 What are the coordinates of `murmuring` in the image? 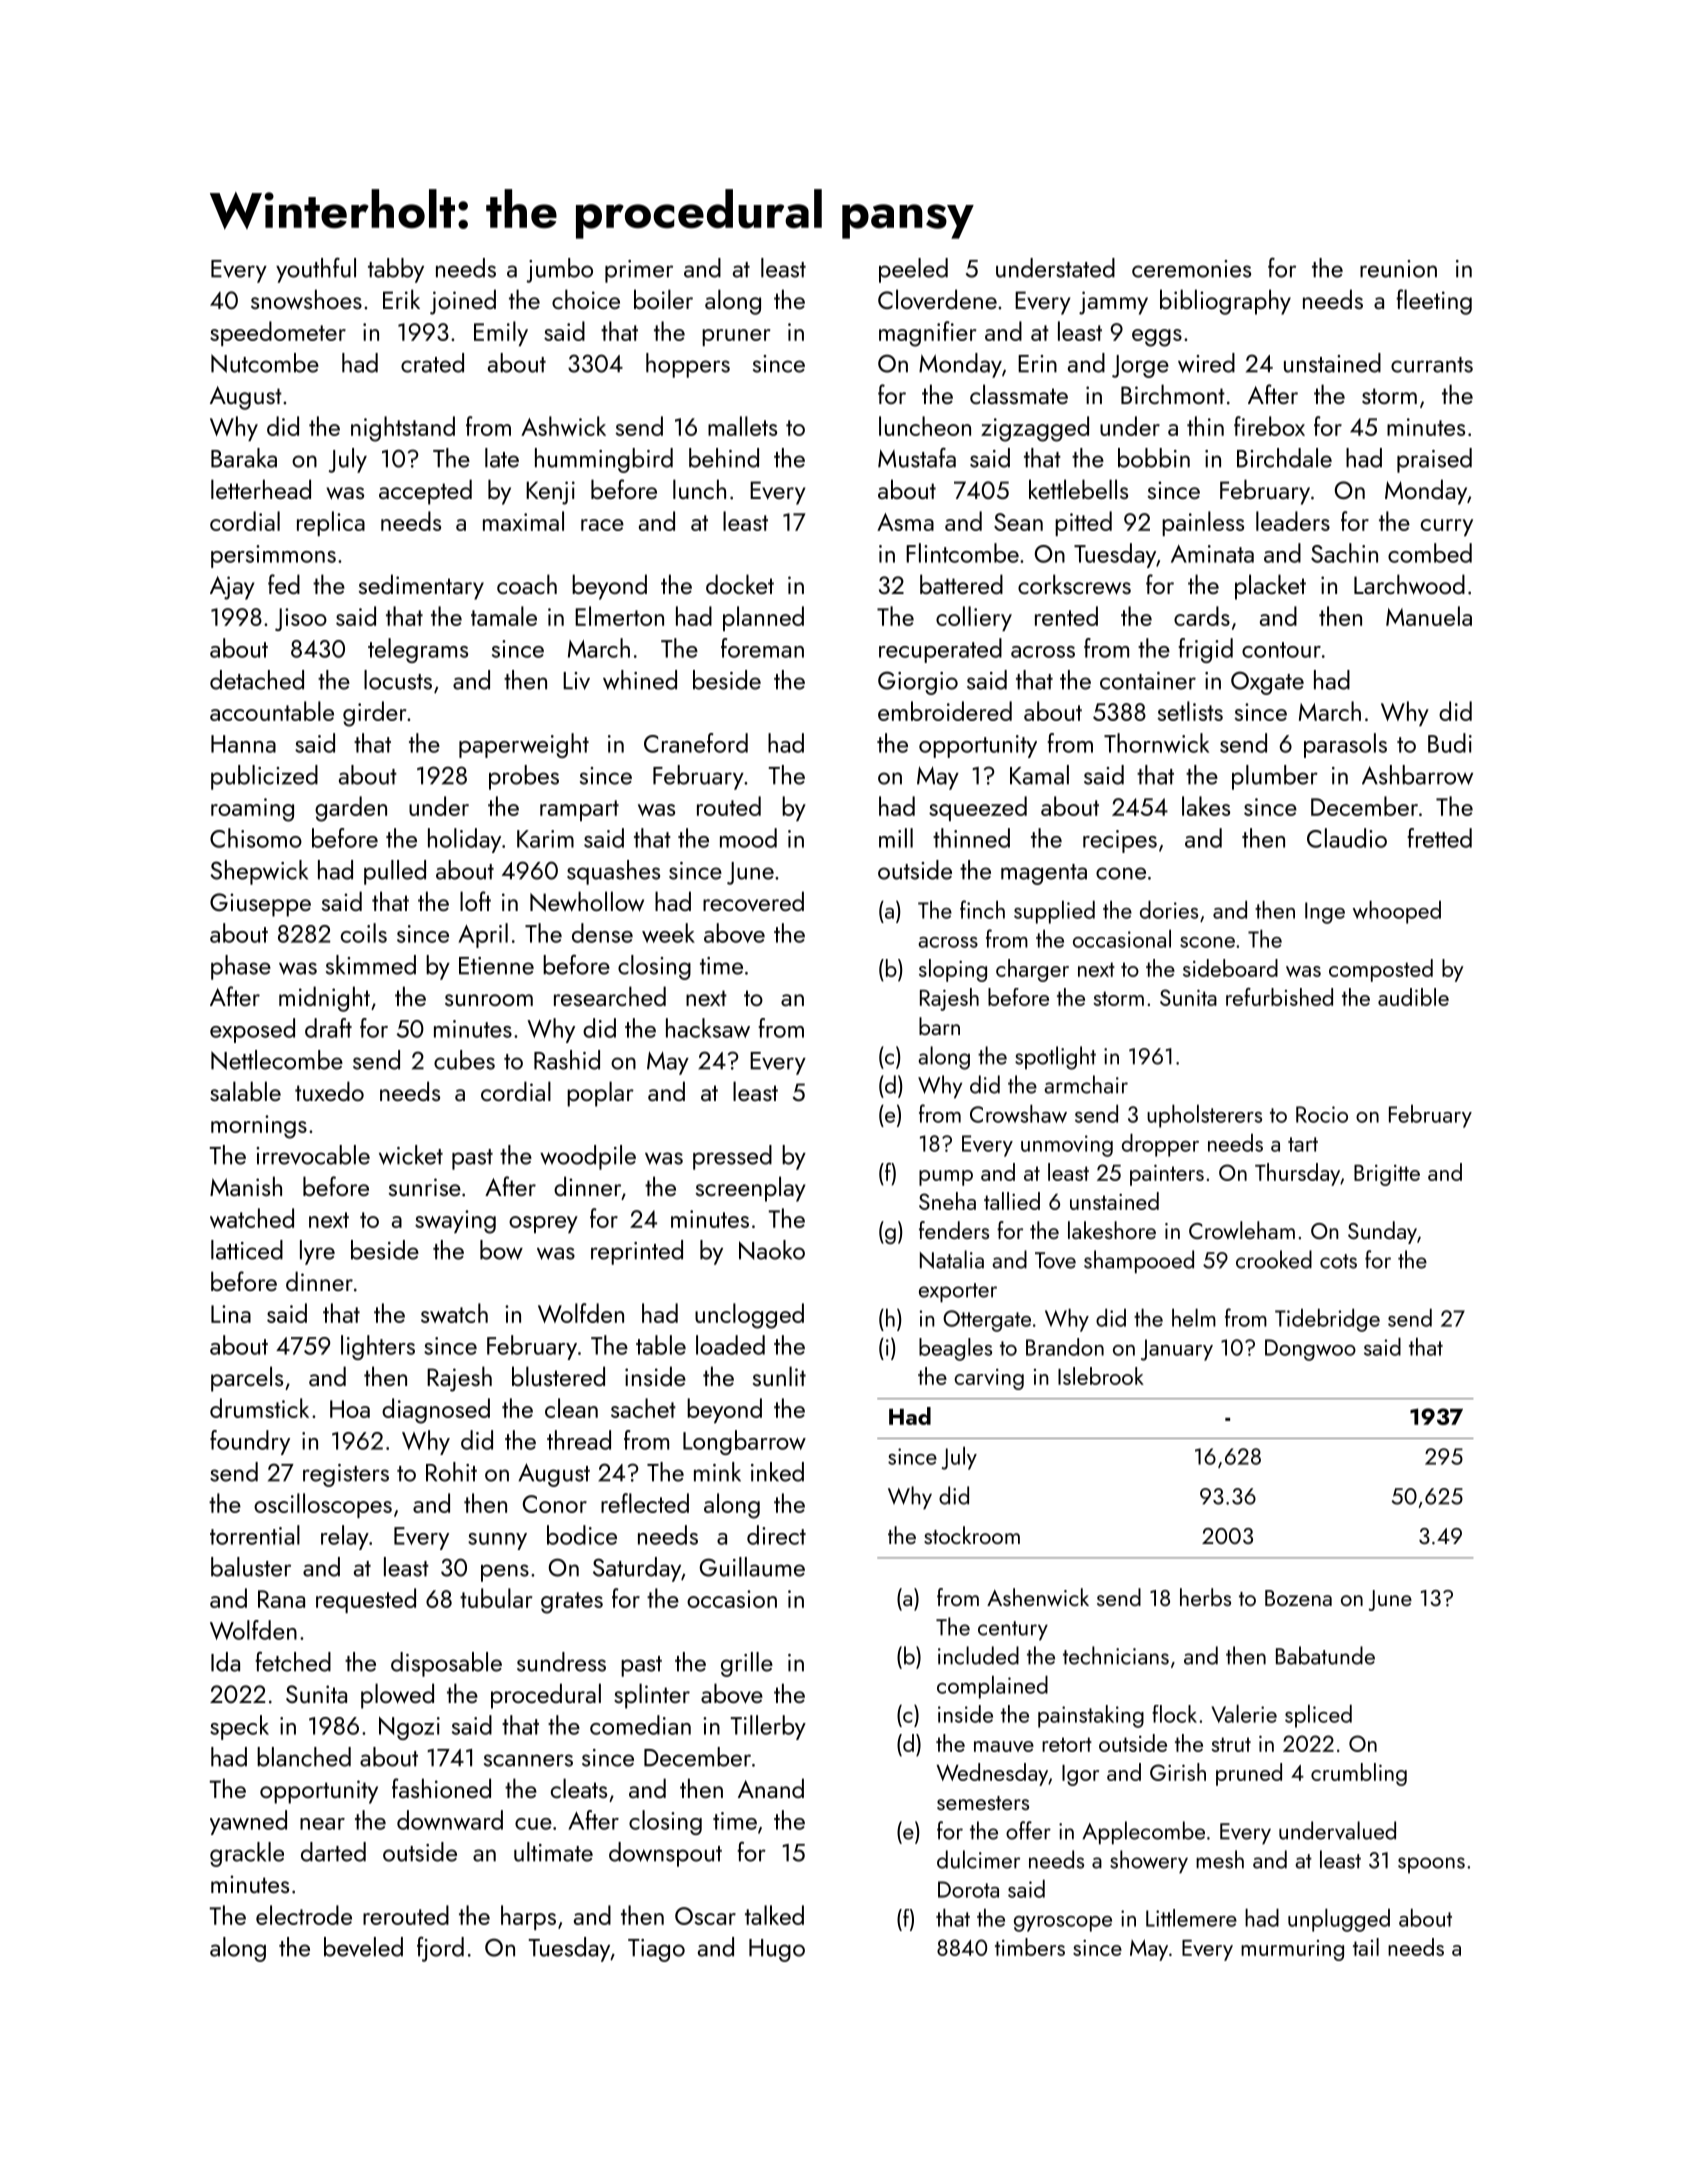 It's located at (1292, 1950).
